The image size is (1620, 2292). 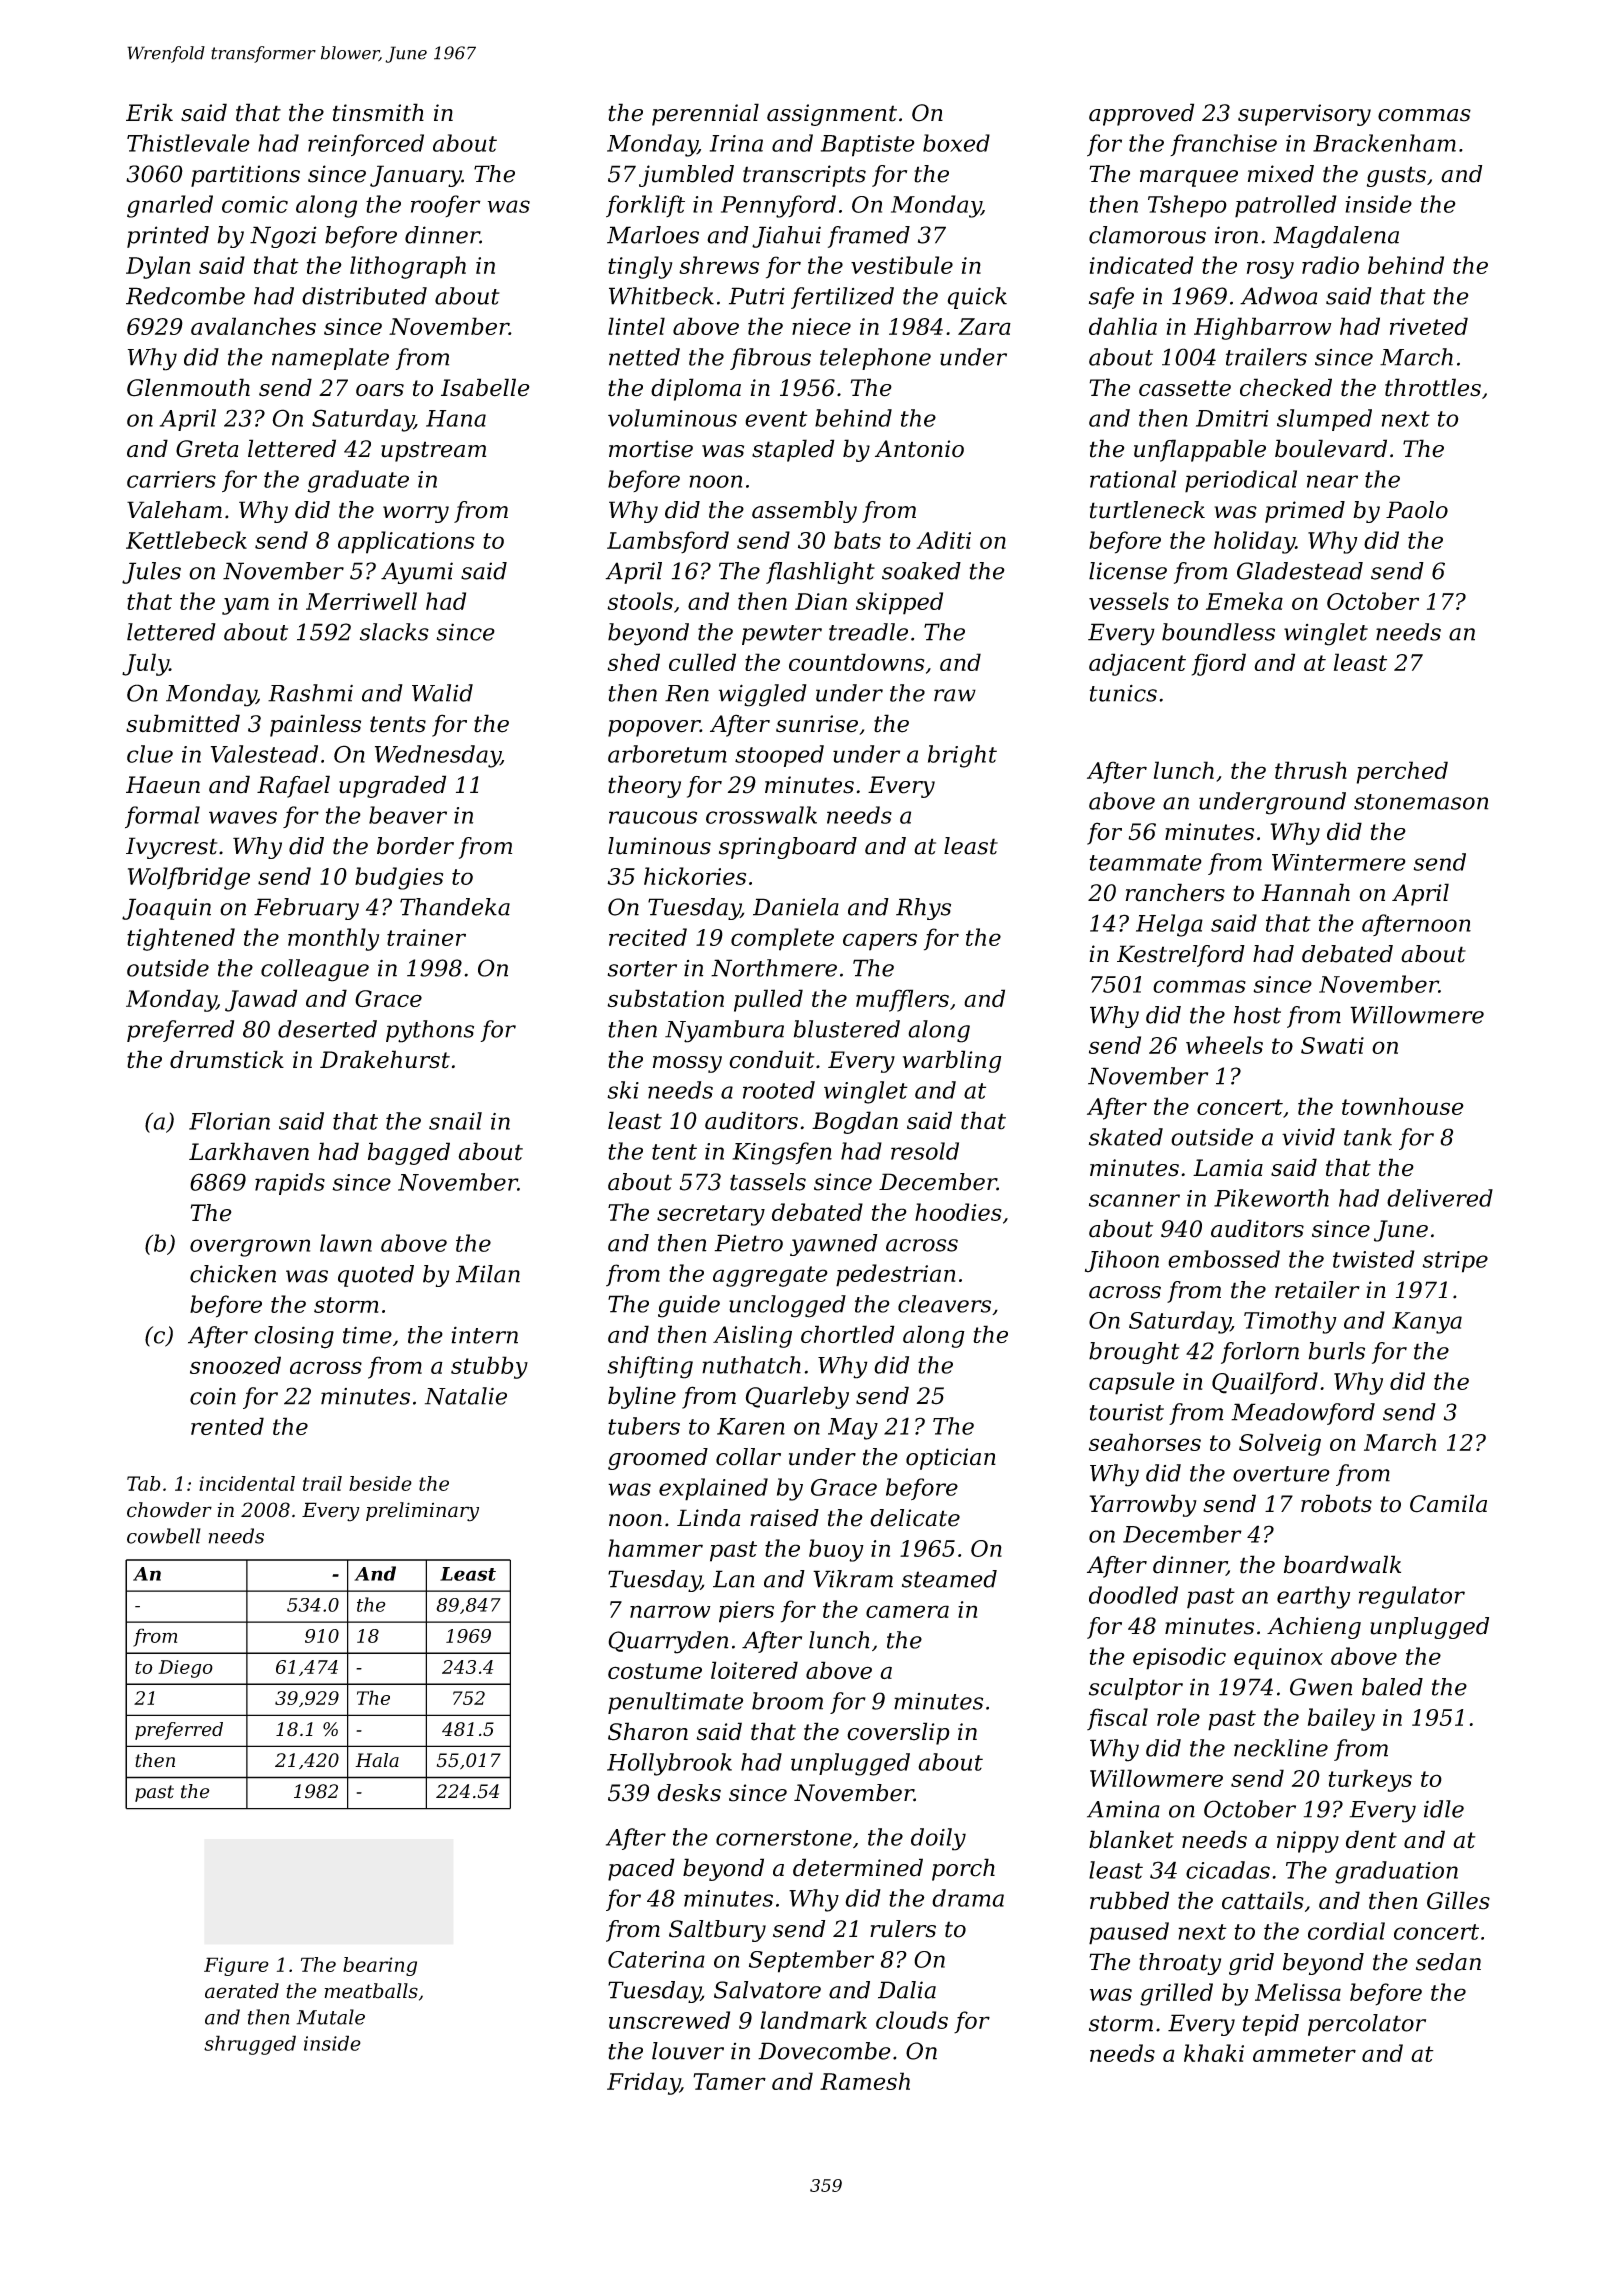 I want to click on assignment, so click(x=832, y=115).
